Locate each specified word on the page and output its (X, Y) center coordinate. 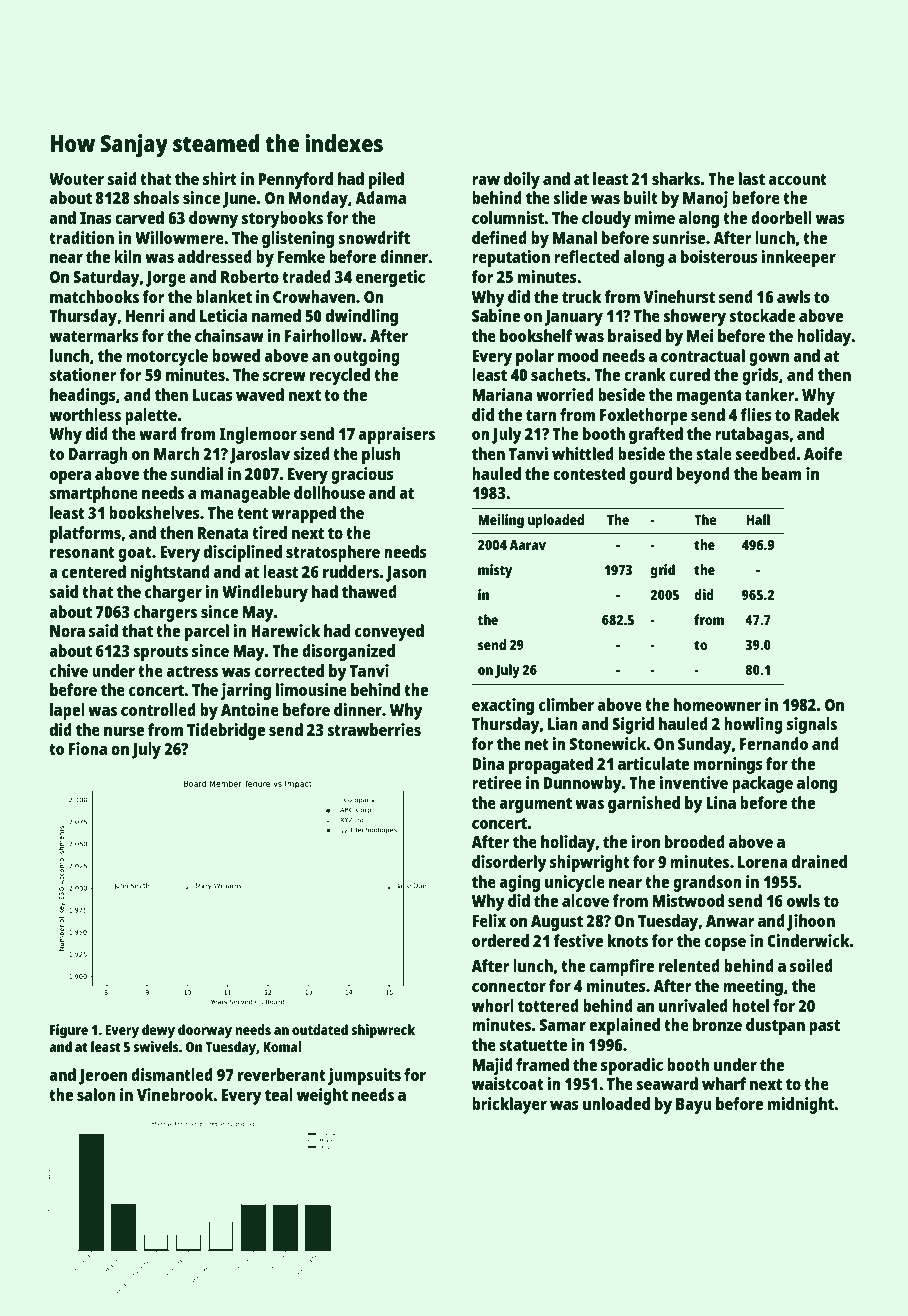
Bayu (694, 1106)
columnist (508, 217)
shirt (220, 178)
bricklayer (509, 1105)
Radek (817, 414)
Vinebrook (175, 1094)
